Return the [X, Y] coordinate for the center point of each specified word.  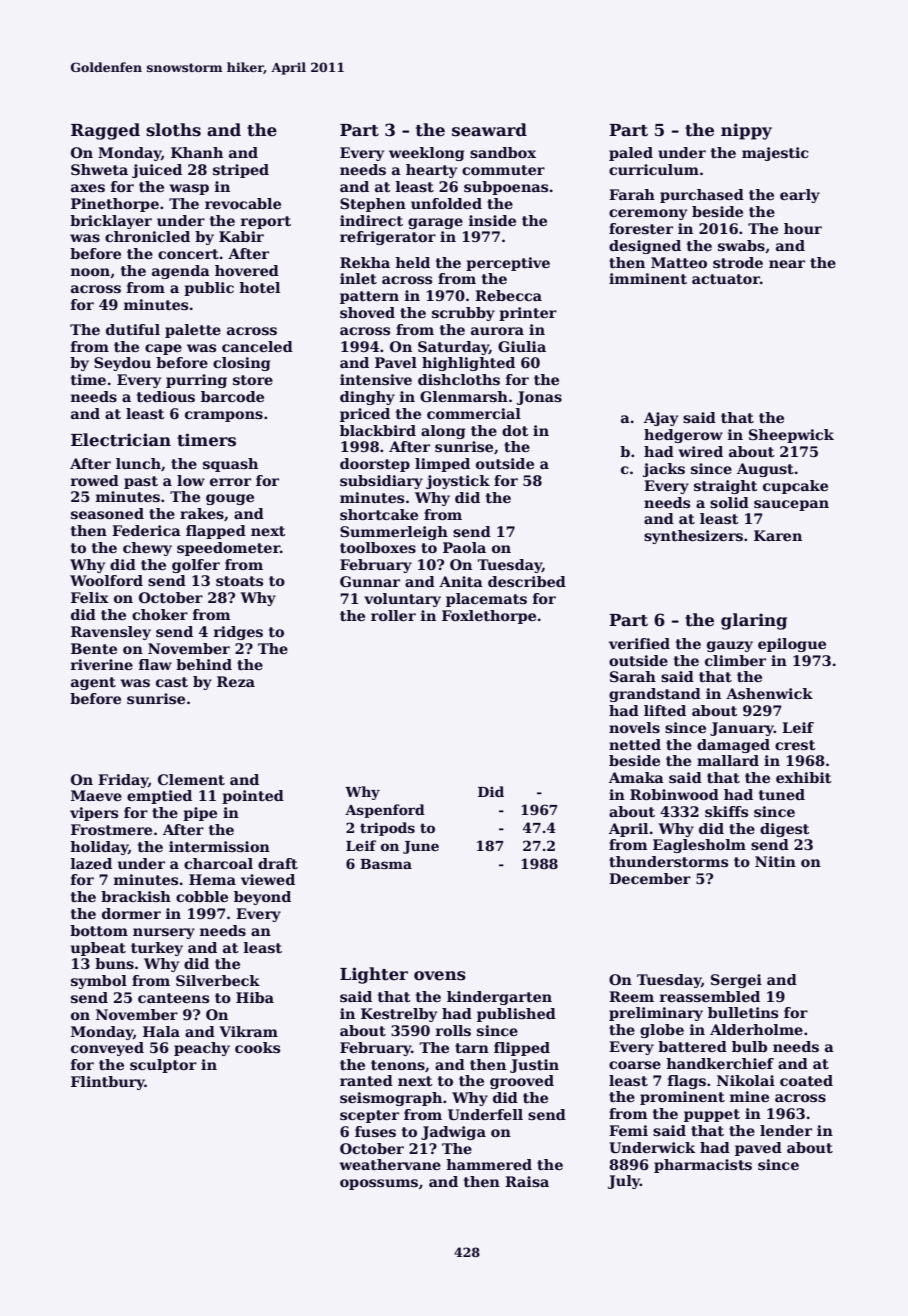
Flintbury [108, 1083]
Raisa [527, 1181]
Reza [236, 681]
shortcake [379, 514]
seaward [489, 130]
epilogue [792, 645]
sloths [173, 130]
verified [639, 643]
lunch [138, 463]
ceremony [648, 214]
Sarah [633, 676]
